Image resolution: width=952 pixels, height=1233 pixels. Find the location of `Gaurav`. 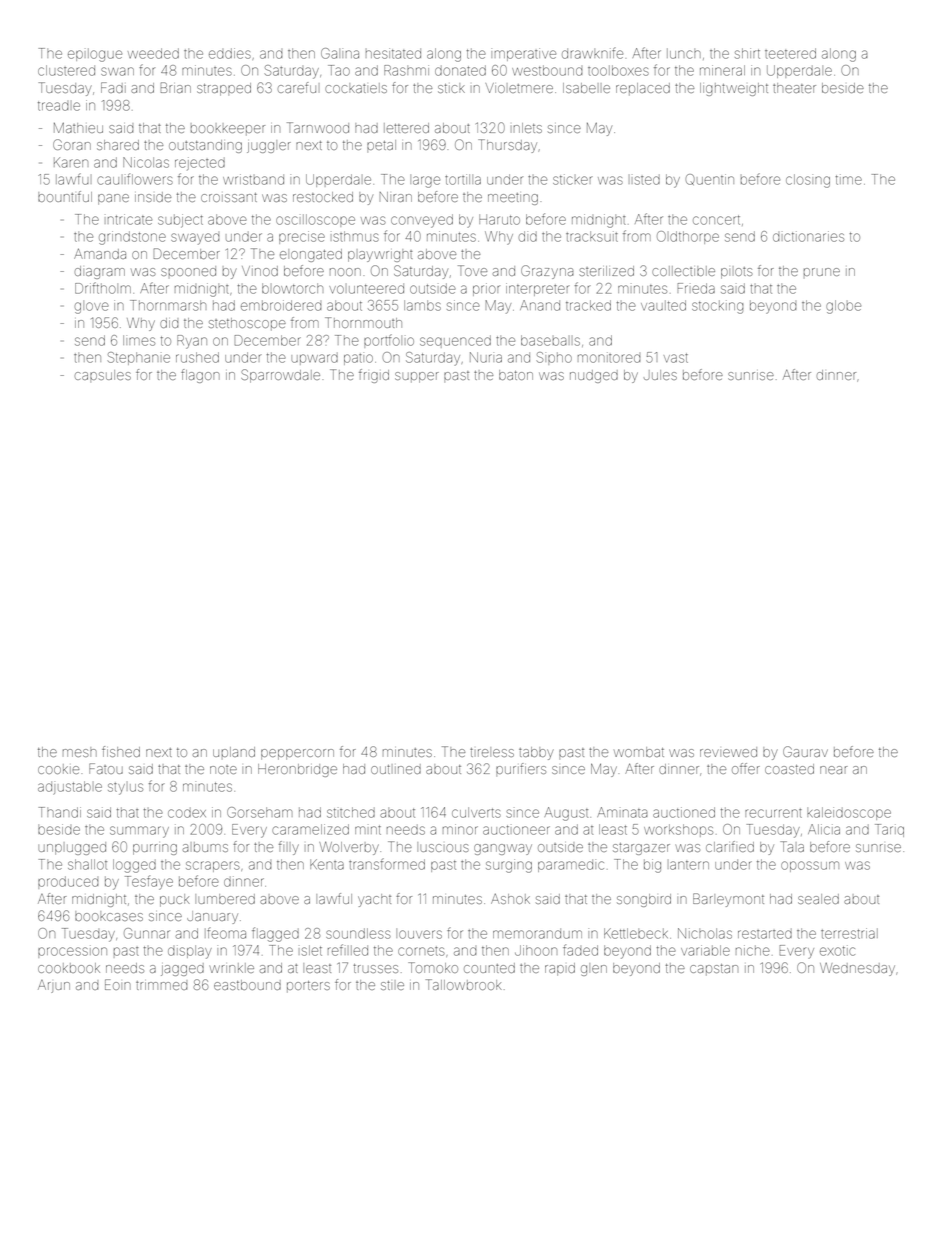

Gaurav is located at coordinates (805, 751).
